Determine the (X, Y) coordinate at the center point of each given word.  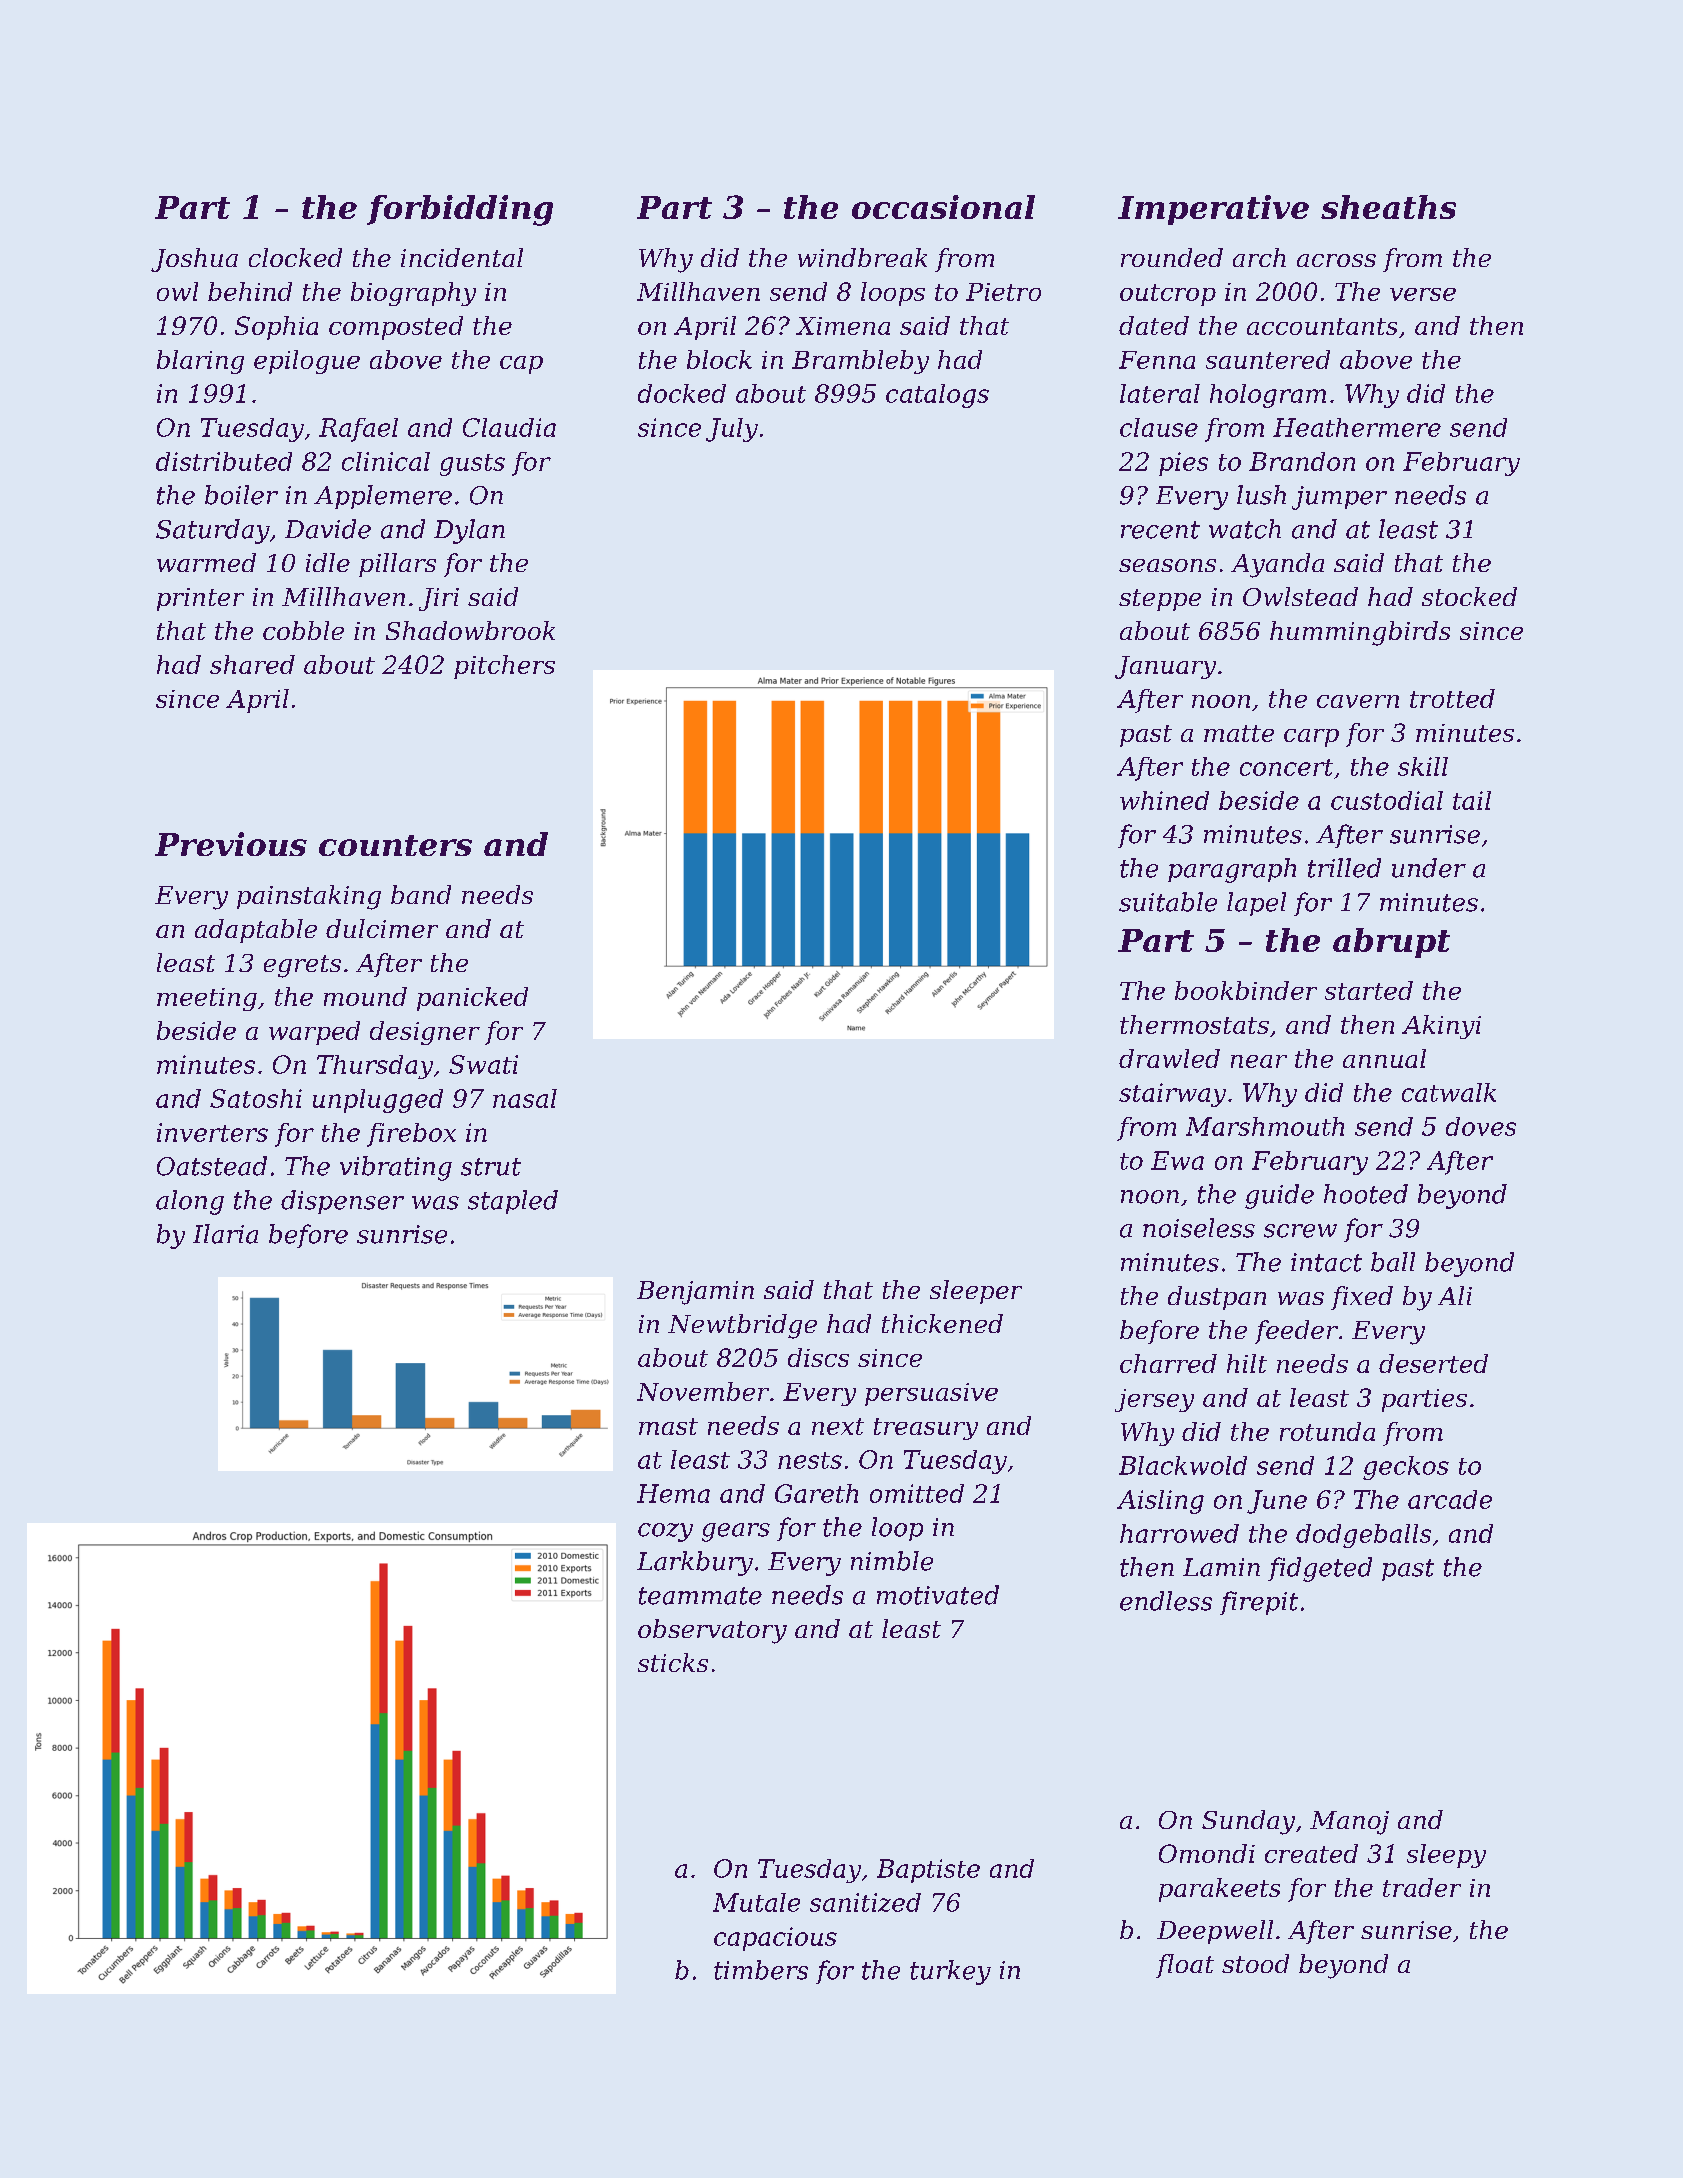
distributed (224, 461)
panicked (472, 999)
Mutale (756, 1902)
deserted (1433, 1363)
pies (1183, 464)
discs (818, 1357)
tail (1472, 800)
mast (668, 1426)
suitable (1168, 902)
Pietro (1003, 292)
